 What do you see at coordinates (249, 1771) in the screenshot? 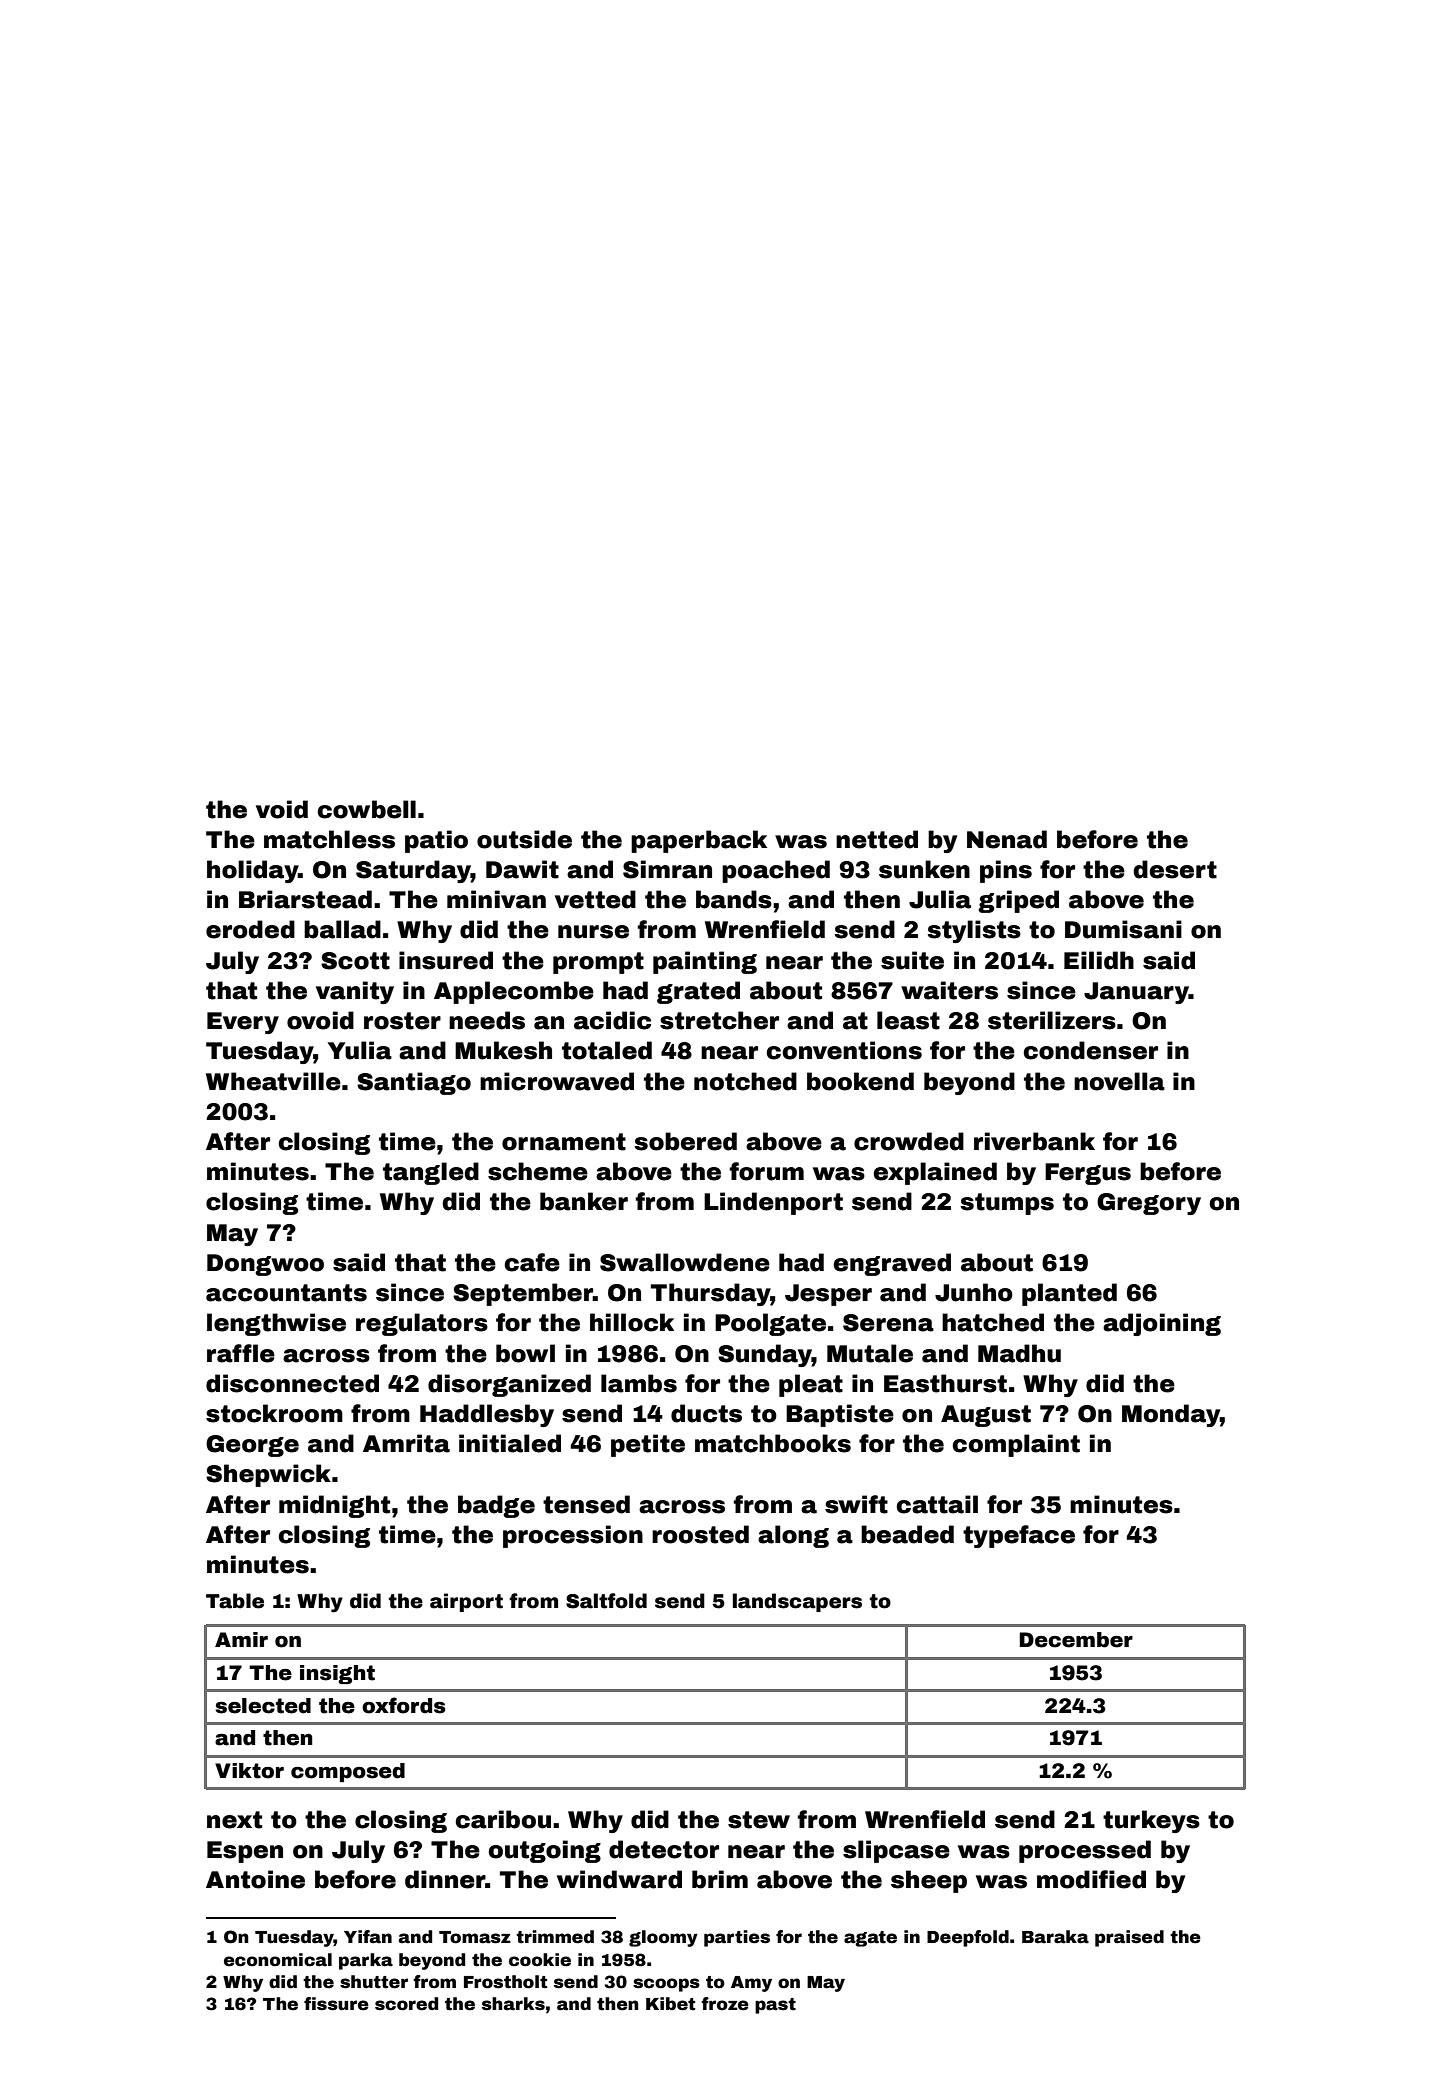
I see `Viktor` at bounding box center [249, 1771].
